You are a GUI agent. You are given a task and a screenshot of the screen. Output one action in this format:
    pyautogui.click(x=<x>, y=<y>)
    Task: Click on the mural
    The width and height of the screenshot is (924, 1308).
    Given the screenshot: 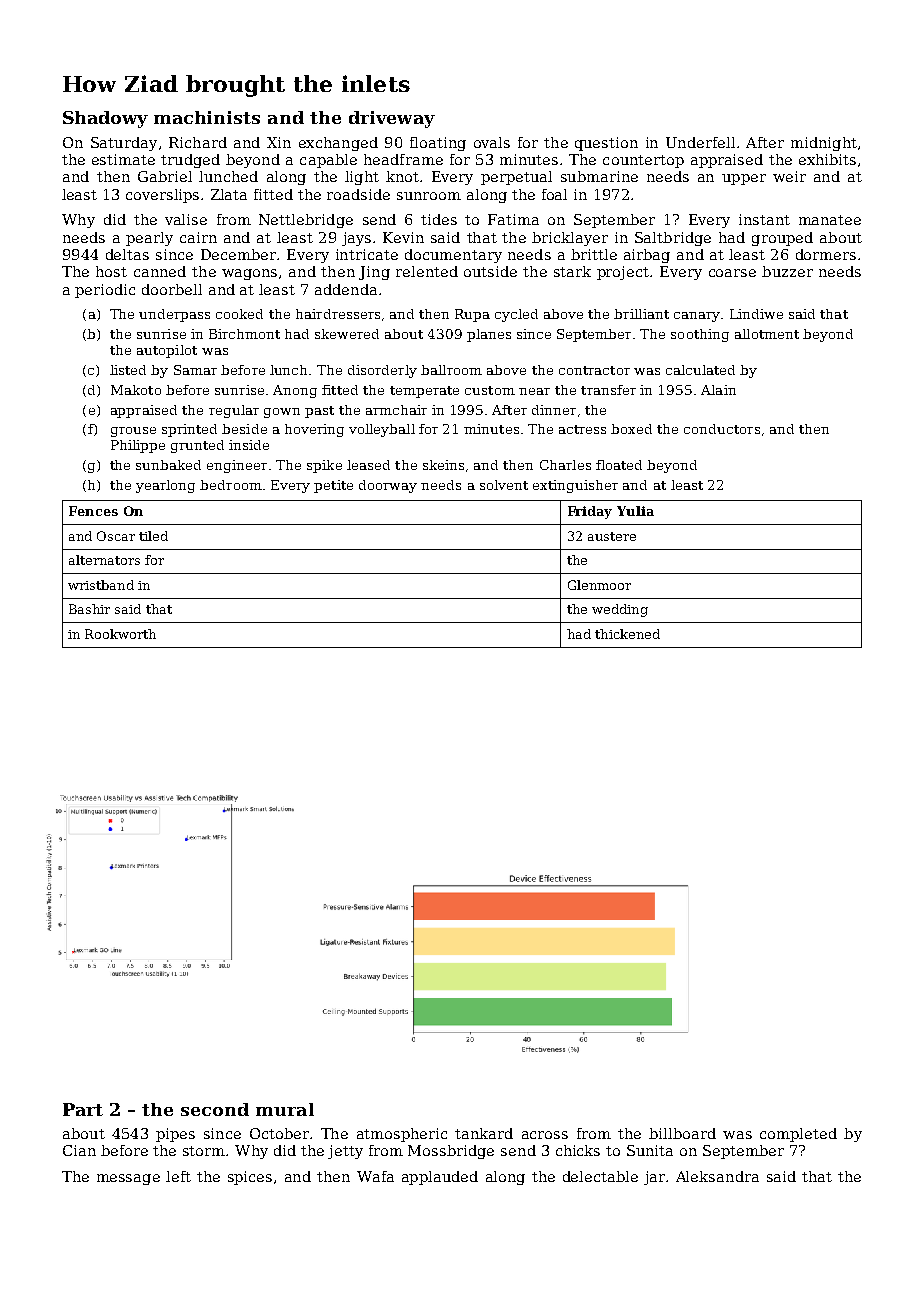 What is the action you would take?
    pyautogui.click(x=285, y=1109)
